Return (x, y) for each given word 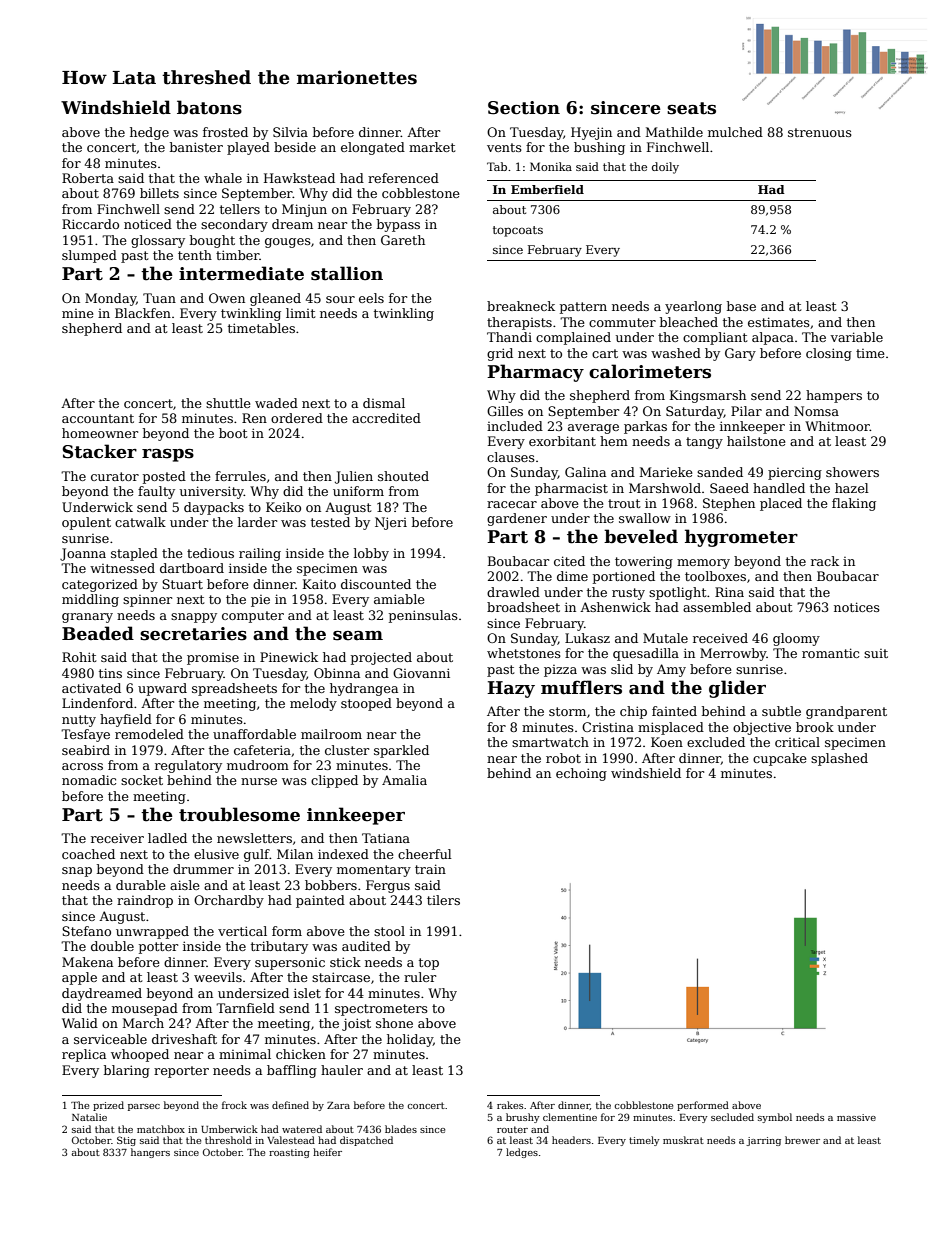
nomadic (89, 780)
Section (524, 108)
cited (569, 561)
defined (290, 1105)
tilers (443, 900)
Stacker (99, 451)
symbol (775, 1118)
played (248, 148)
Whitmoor (837, 426)
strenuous (820, 132)
